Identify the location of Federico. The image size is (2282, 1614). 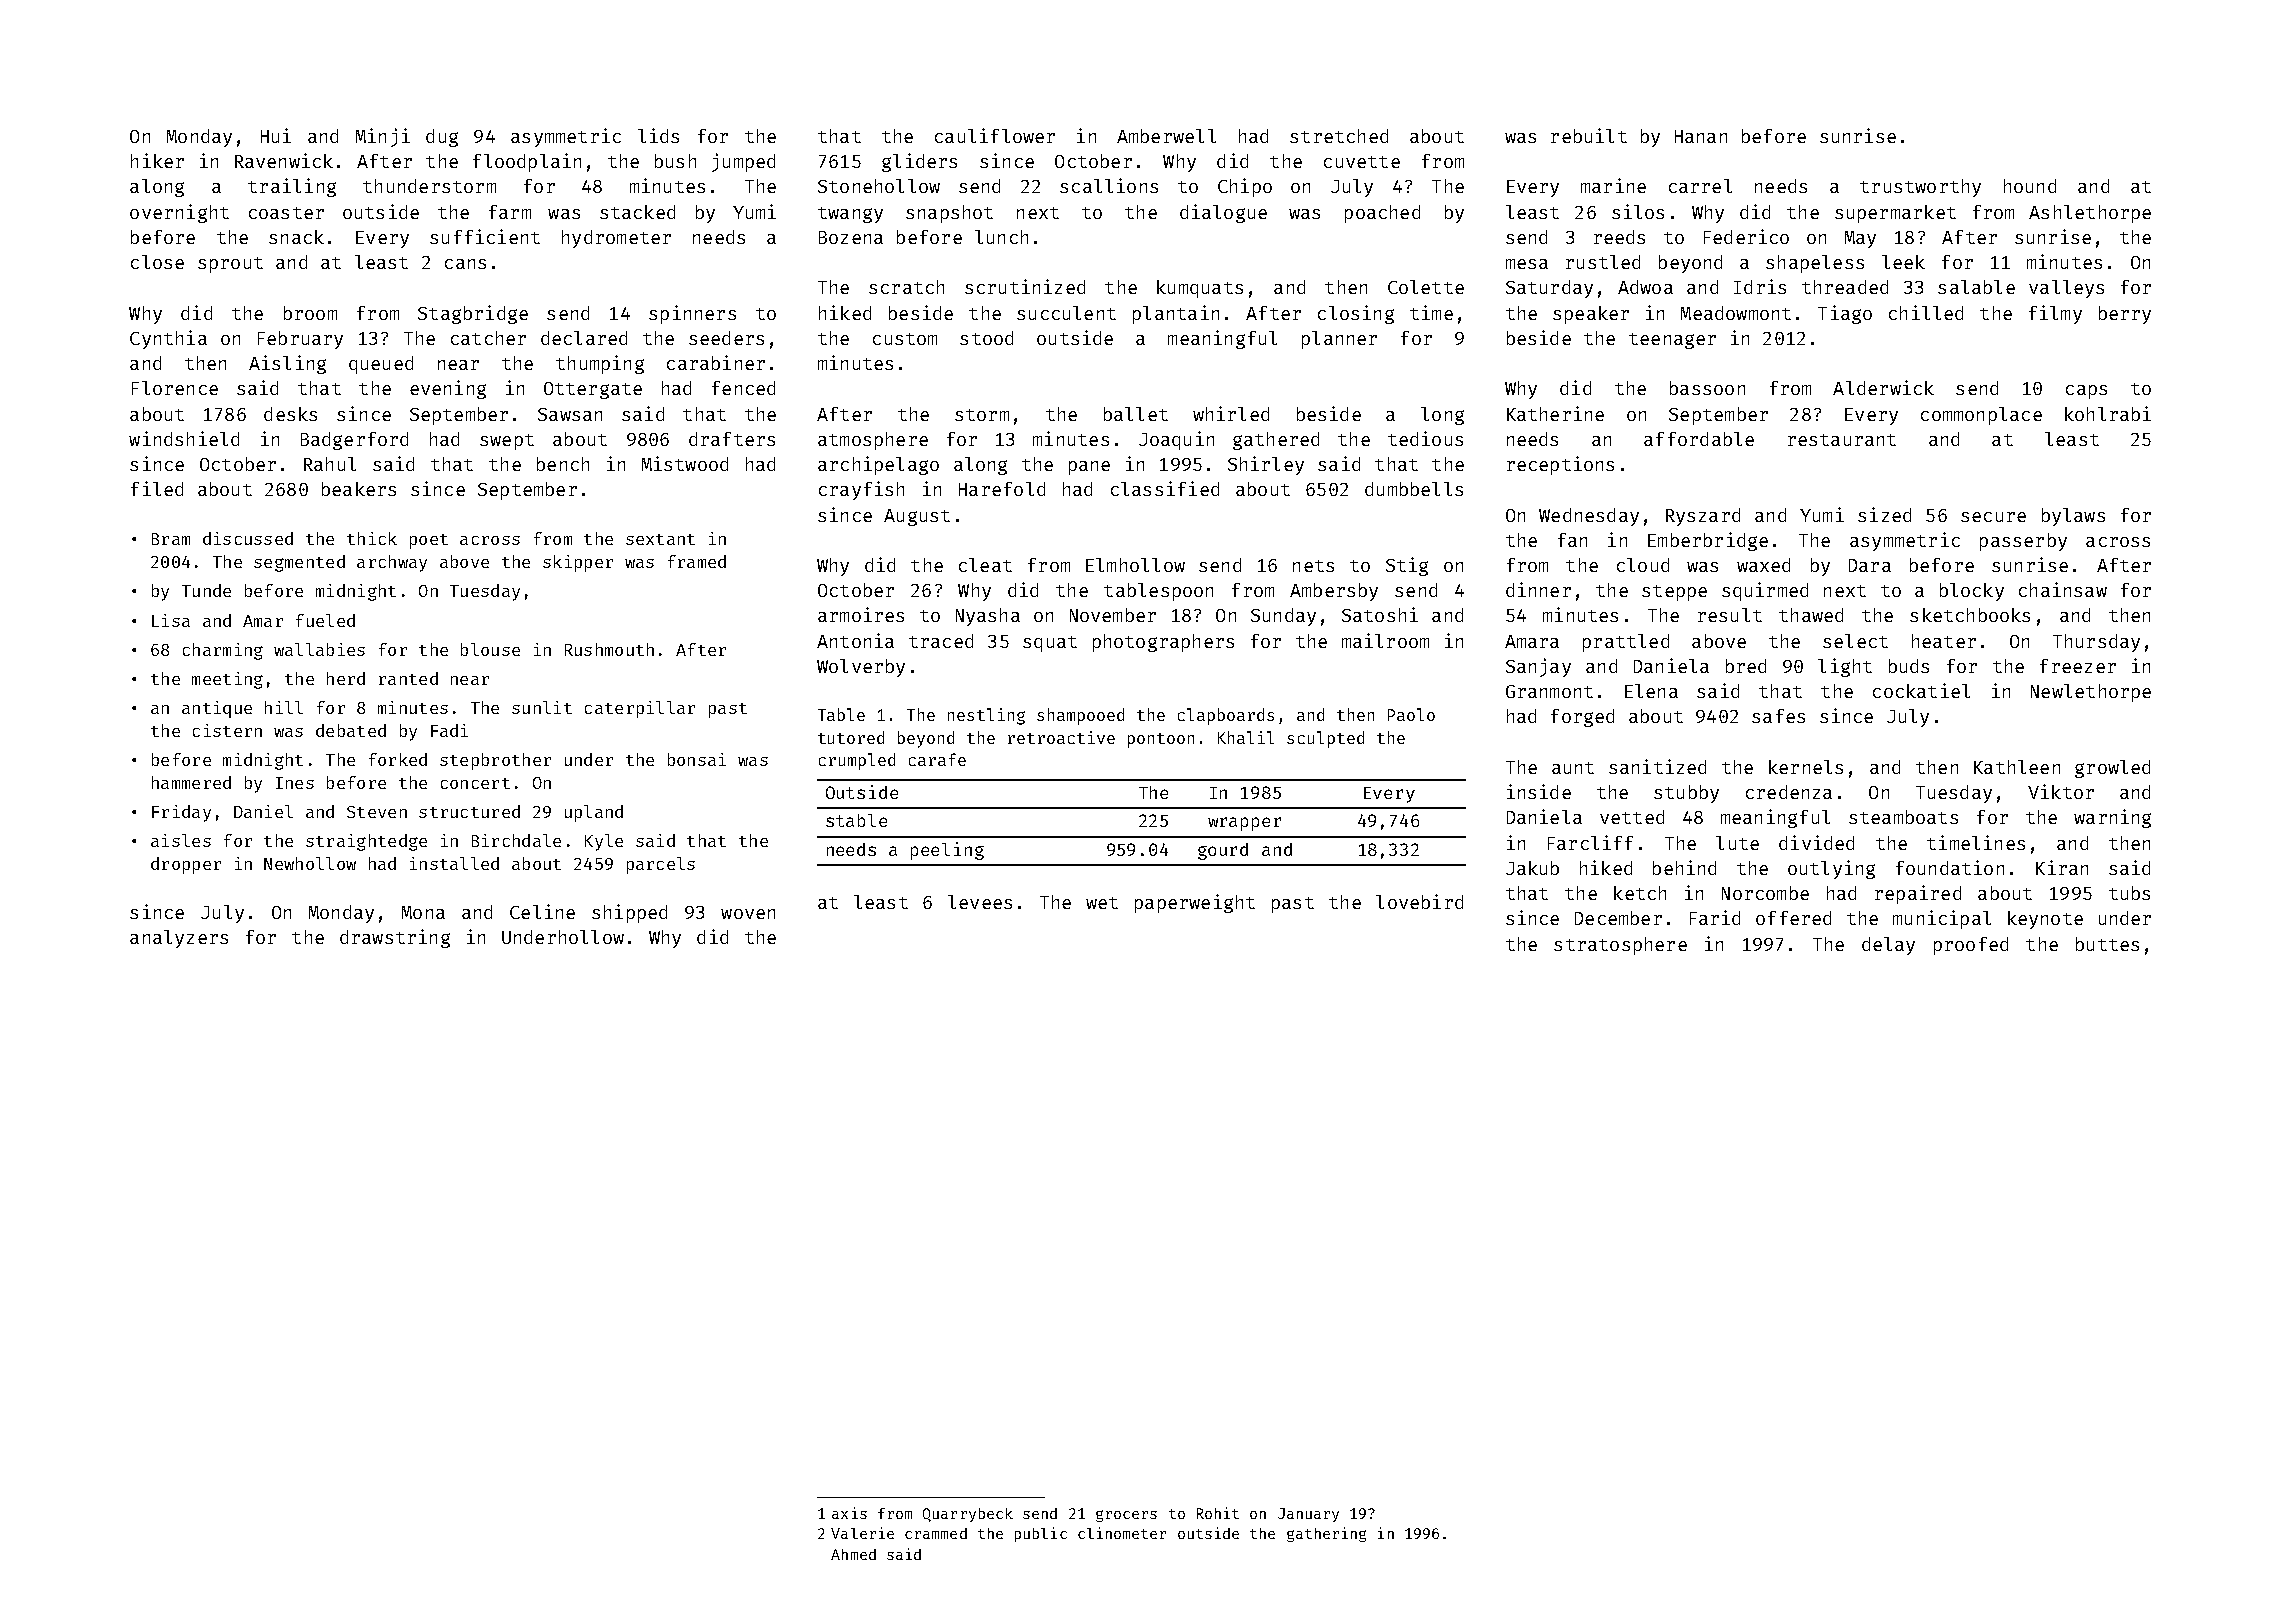
(1746, 236).
